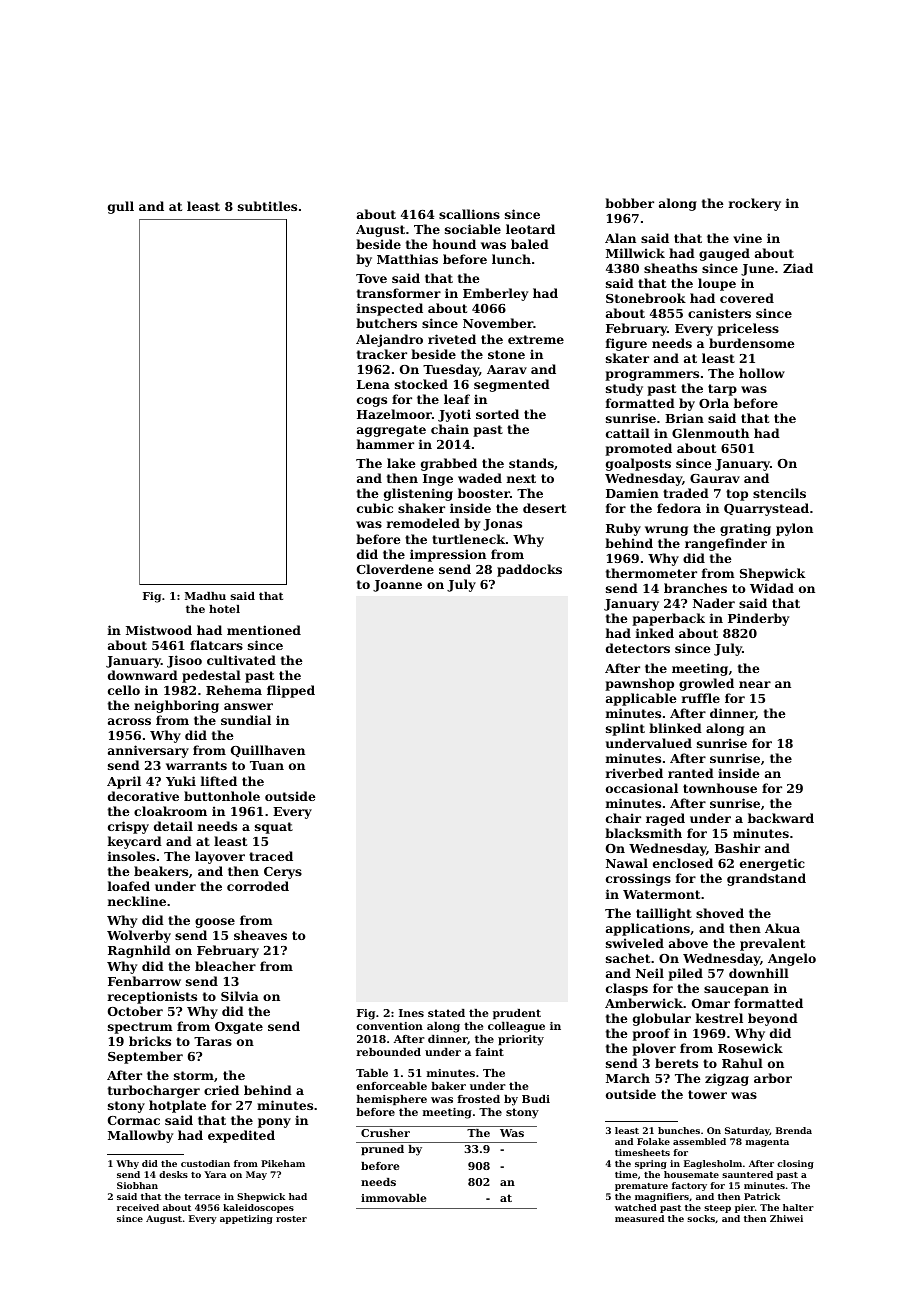 The image size is (924, 1308). I want to click on Silvia, so click(240, 996).
